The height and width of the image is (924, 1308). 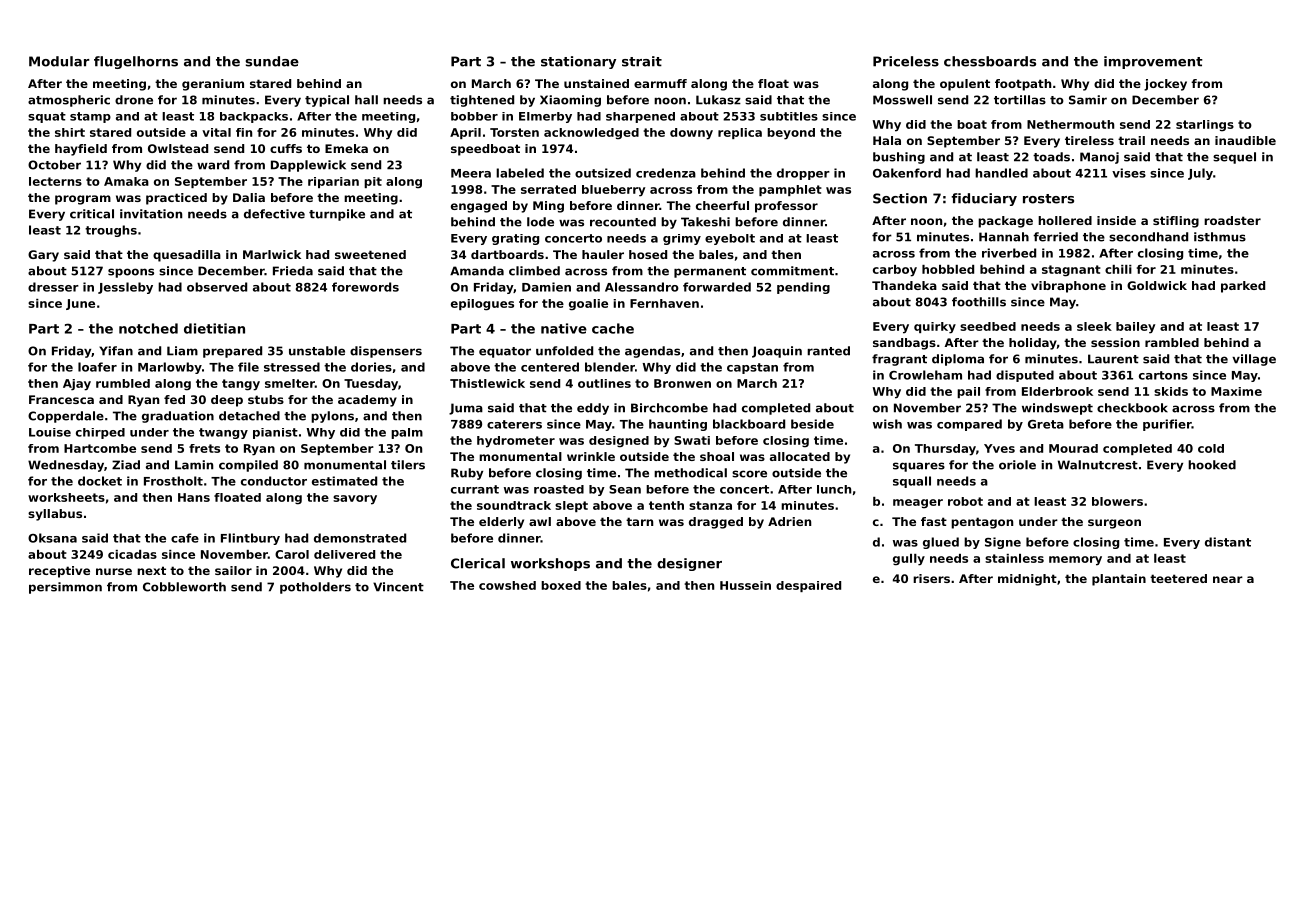 I want to click on Vincent, so click(x=398, y=587).
